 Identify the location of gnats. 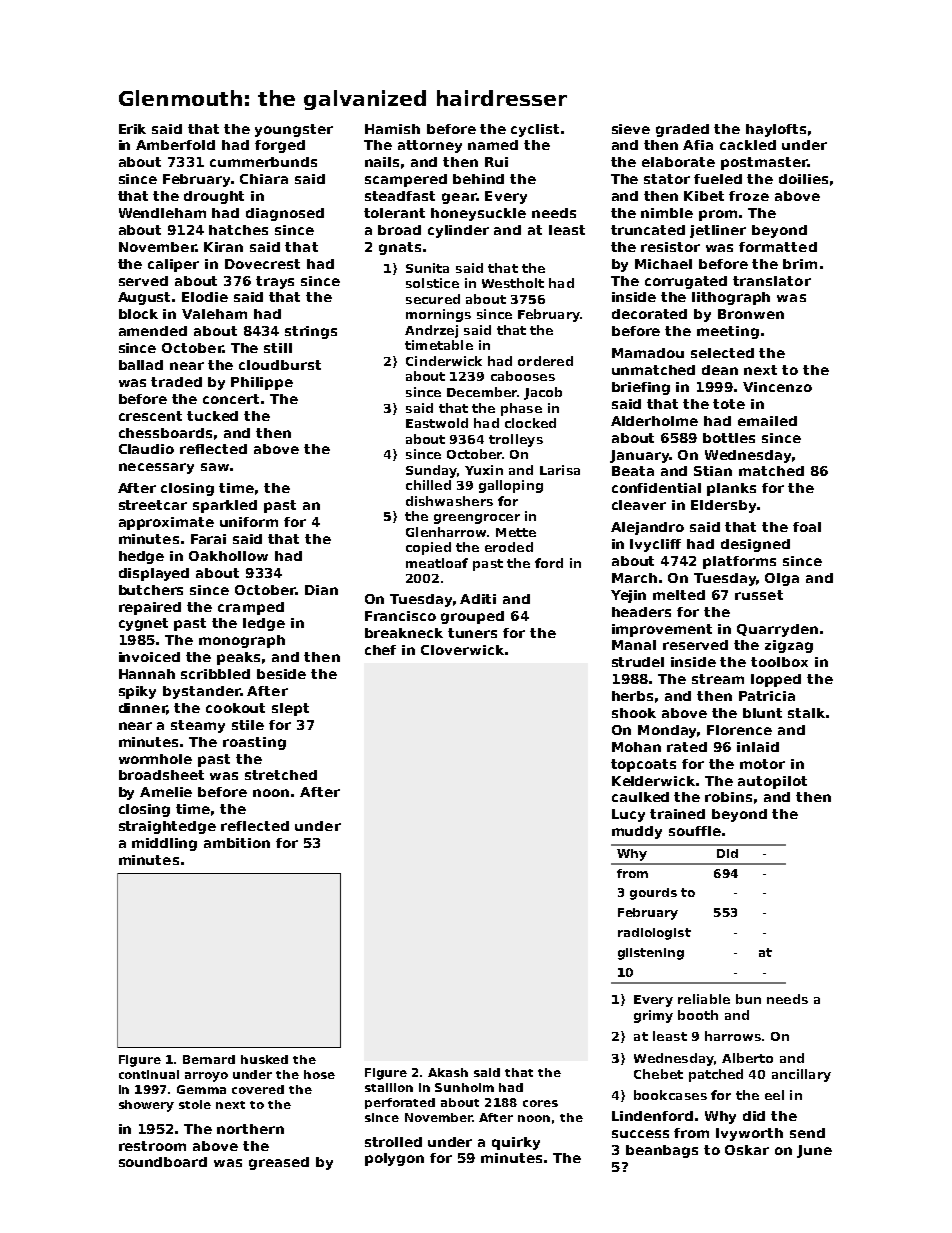
(400, 248).
